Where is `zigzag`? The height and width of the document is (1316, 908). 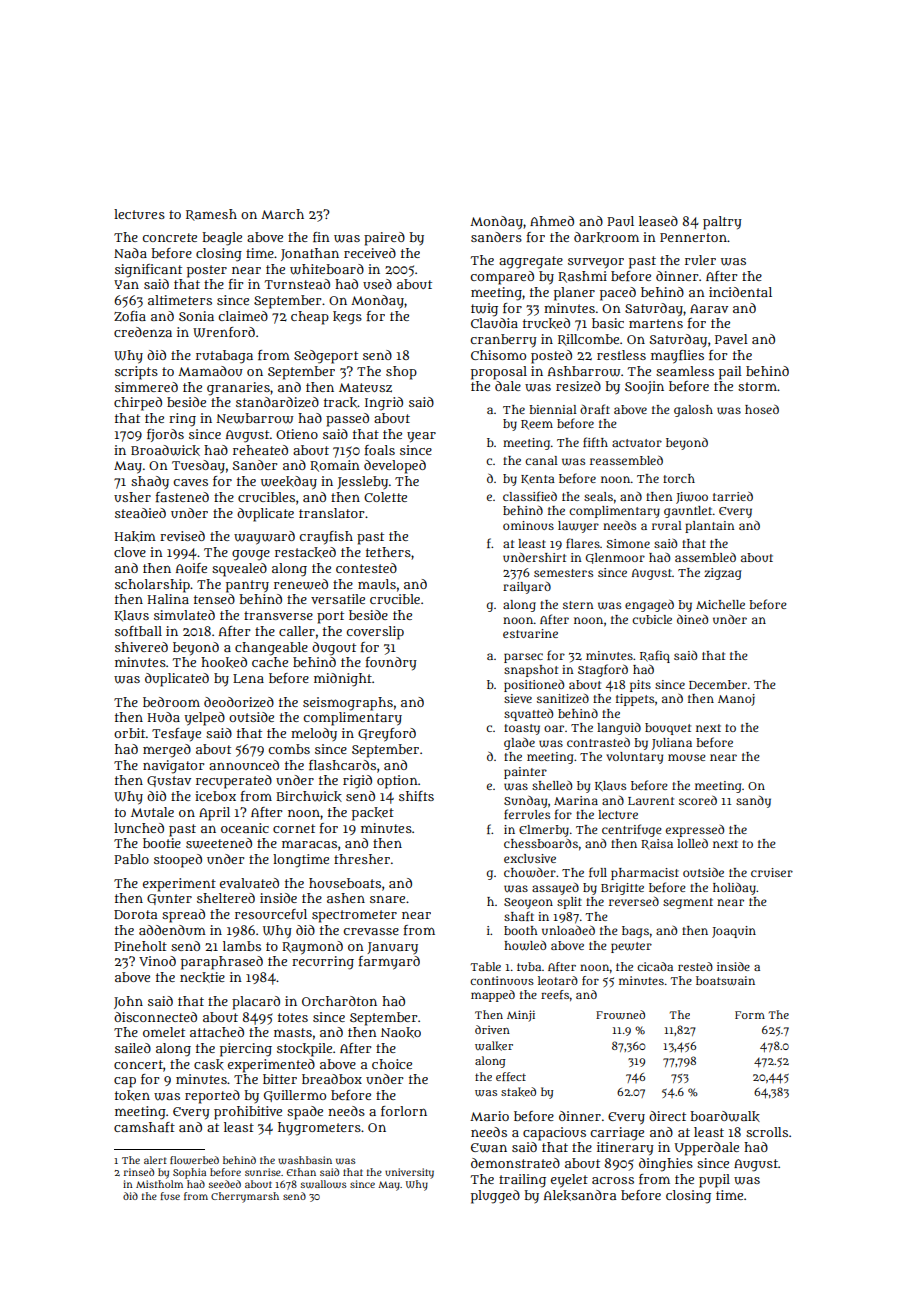 zigzag is located at coordinates (723, 574).
